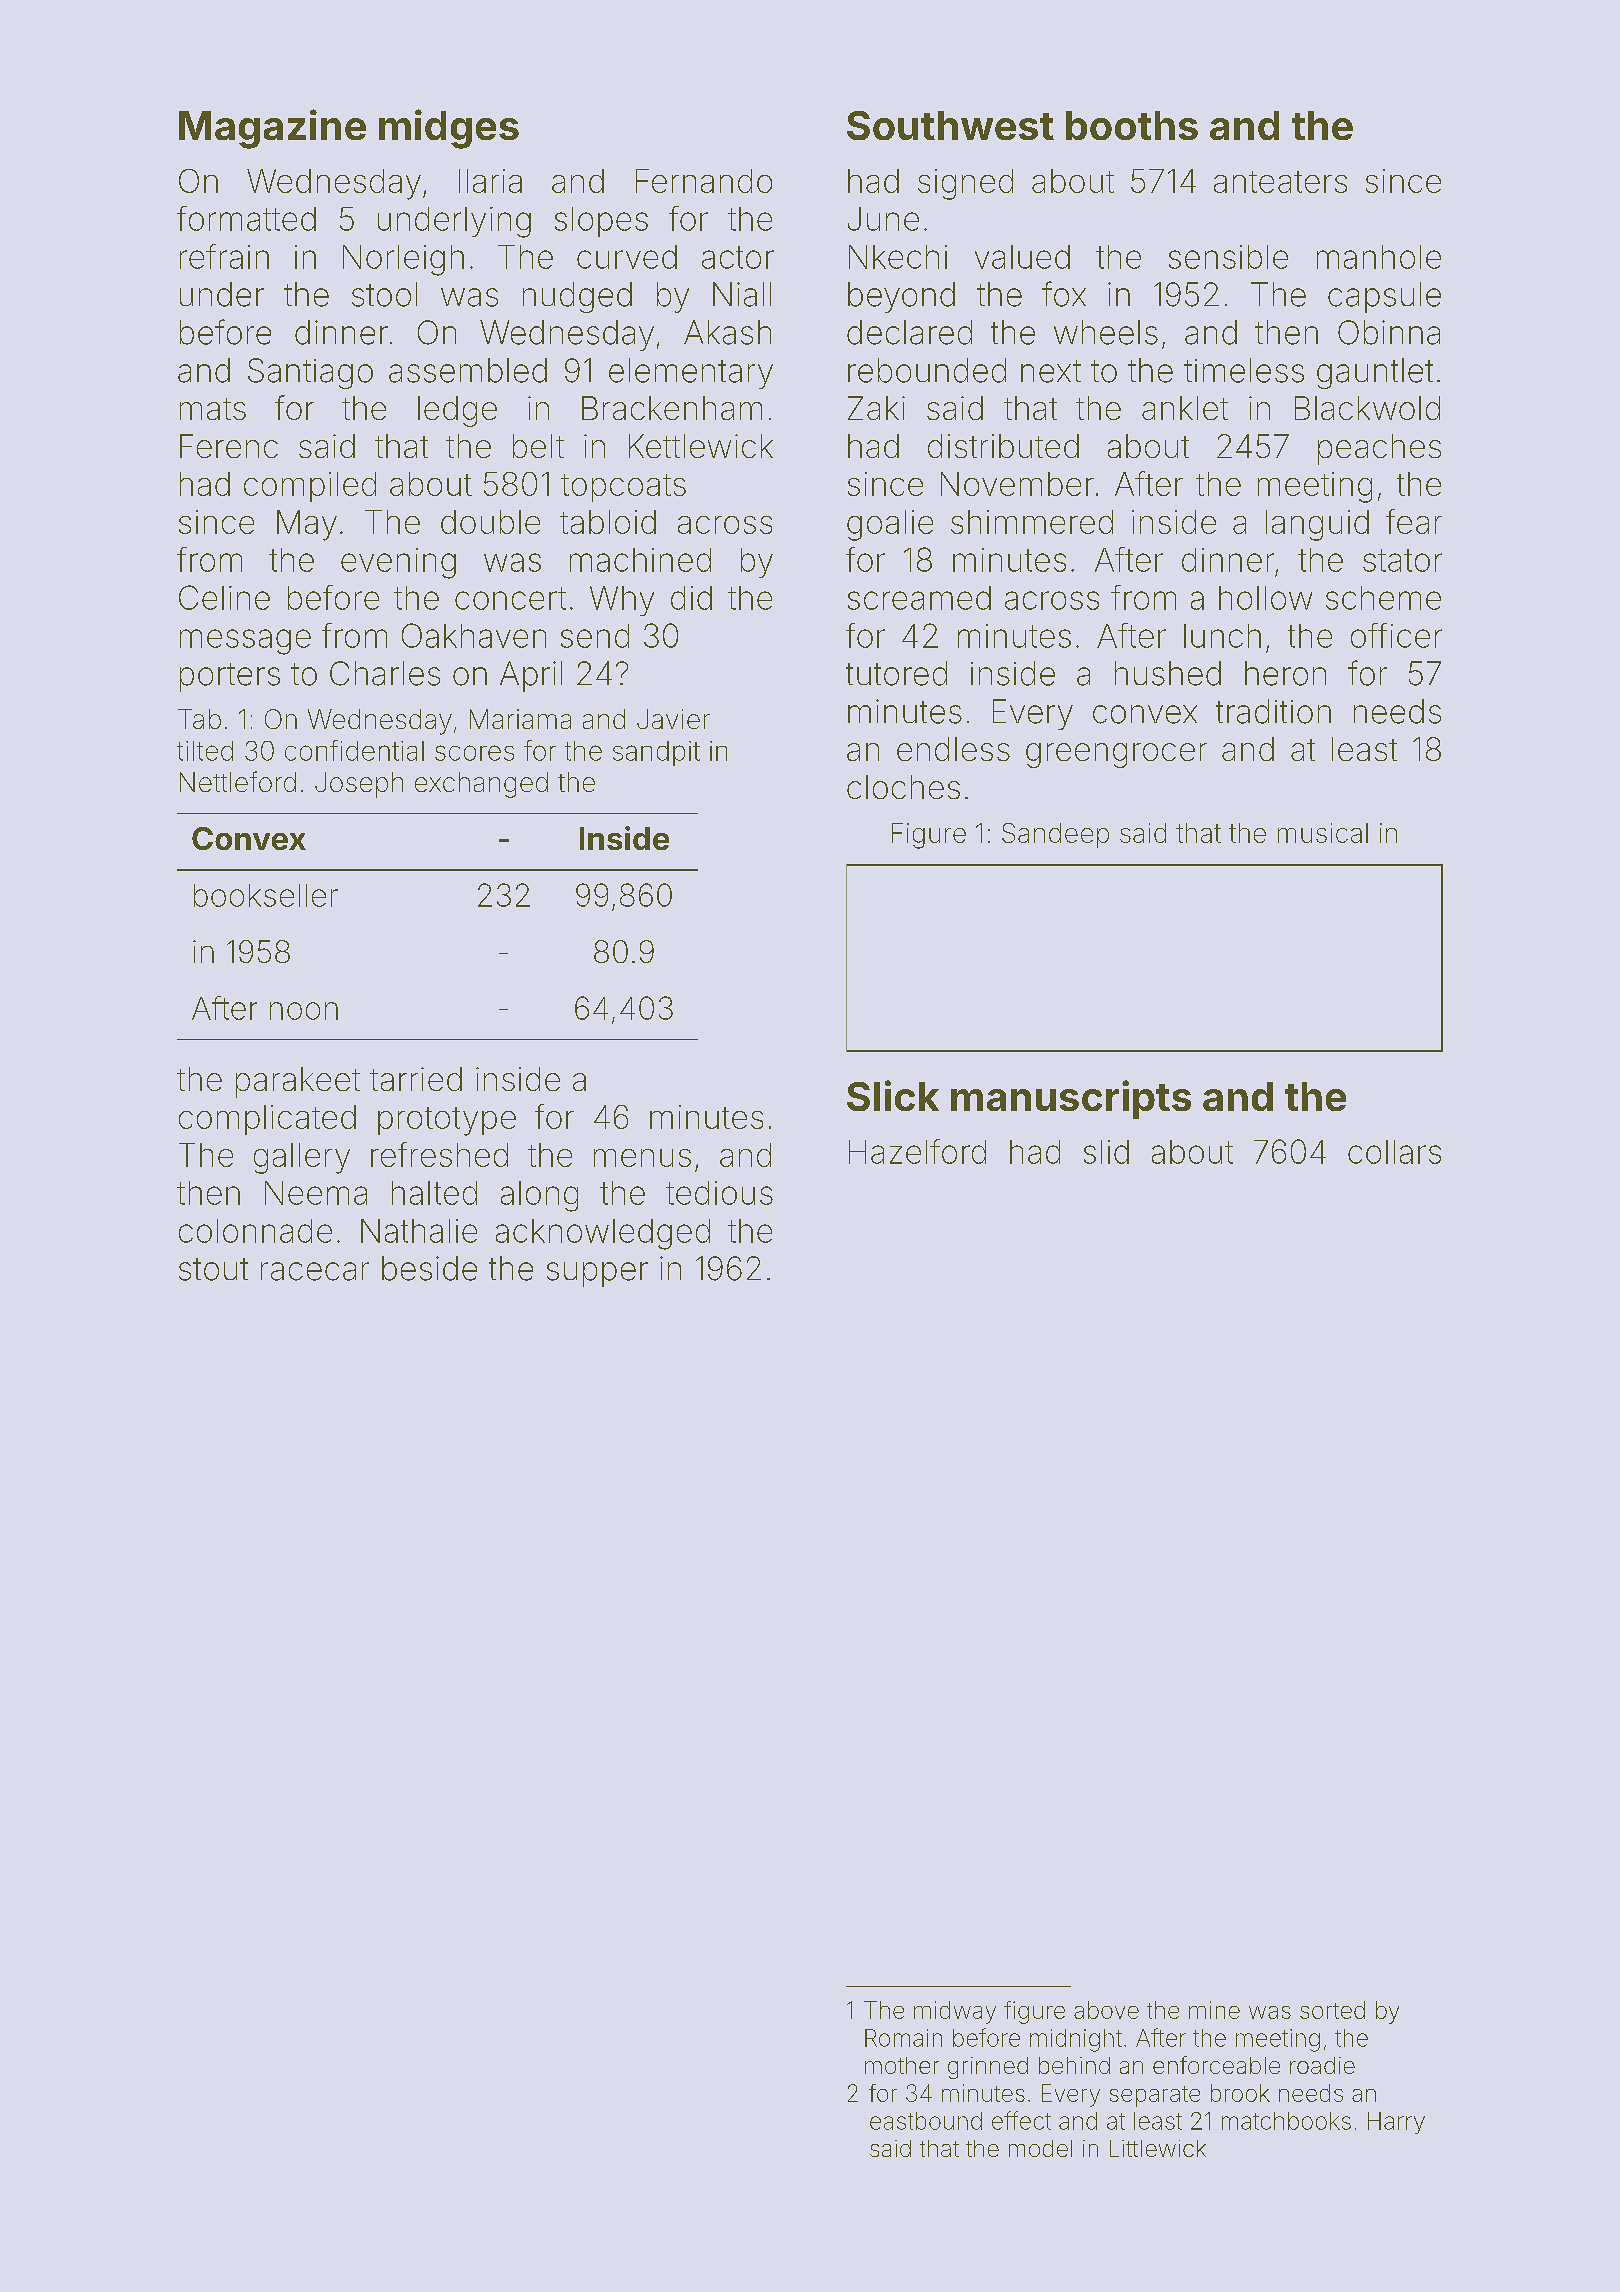 The height and width of the screenshot is (2292, 1620). What do you see at coordinates (903, 2038) in the screenshot?
I see `Romain` at bounding box center [903, 2038].
